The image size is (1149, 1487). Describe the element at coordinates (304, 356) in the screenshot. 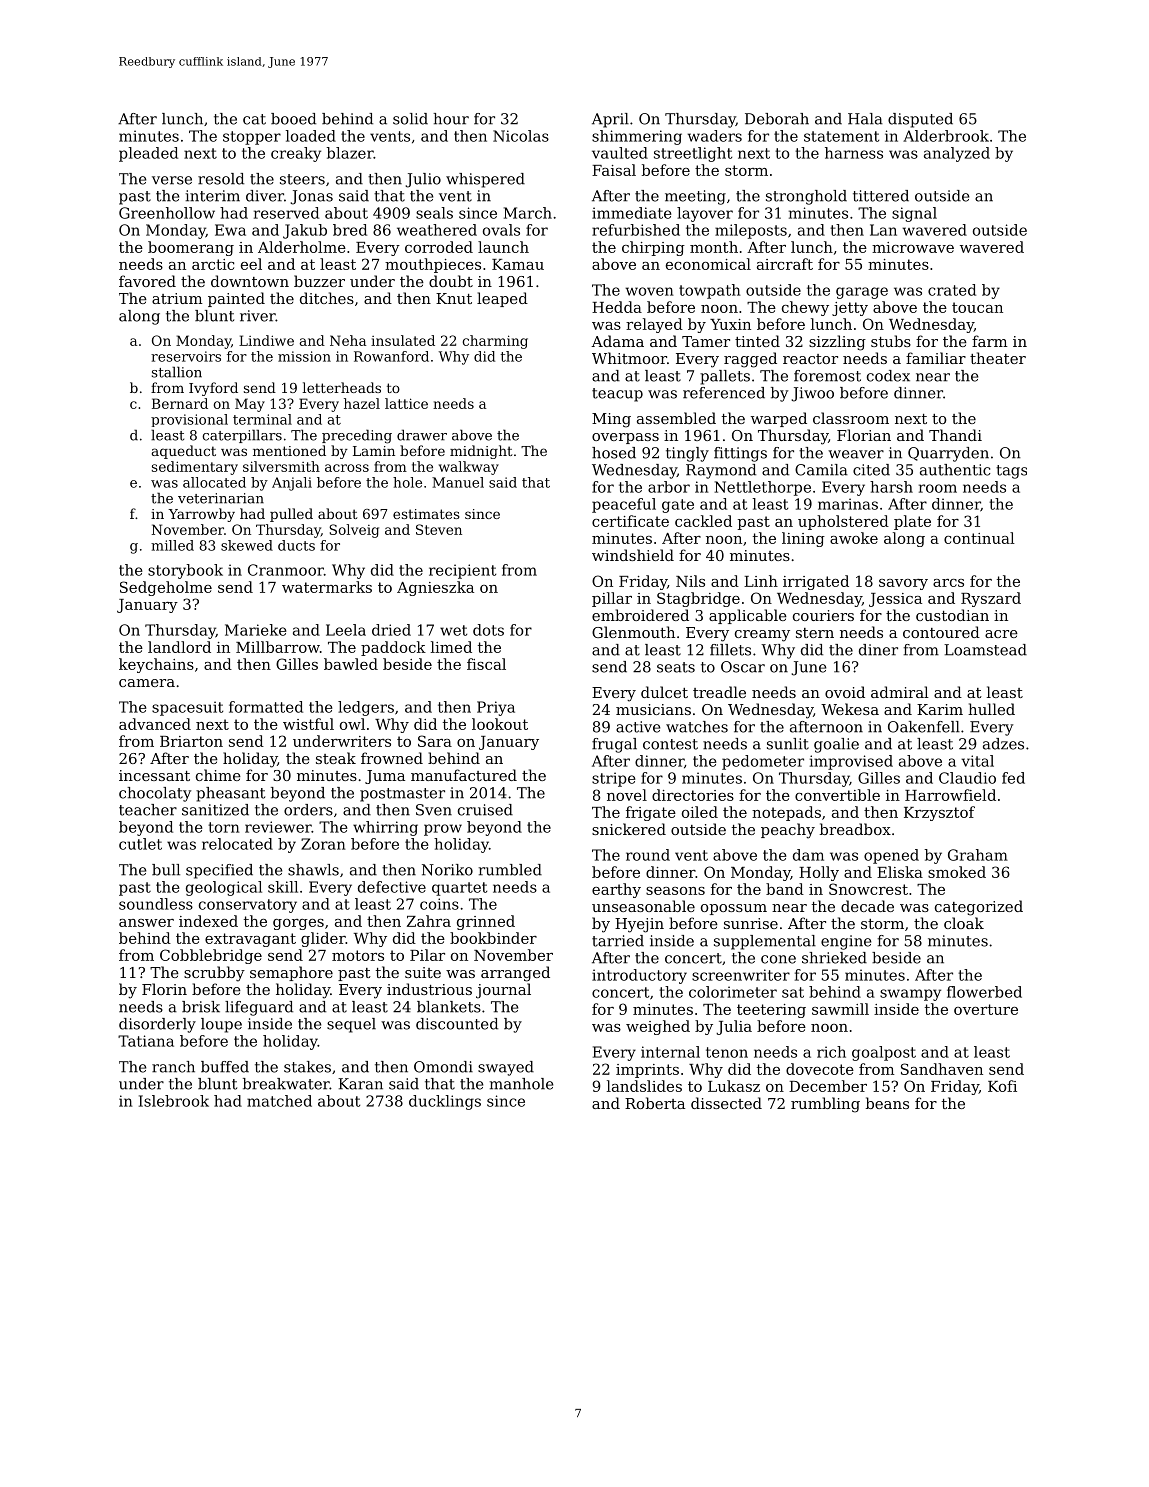

I see `mission` at that location.
